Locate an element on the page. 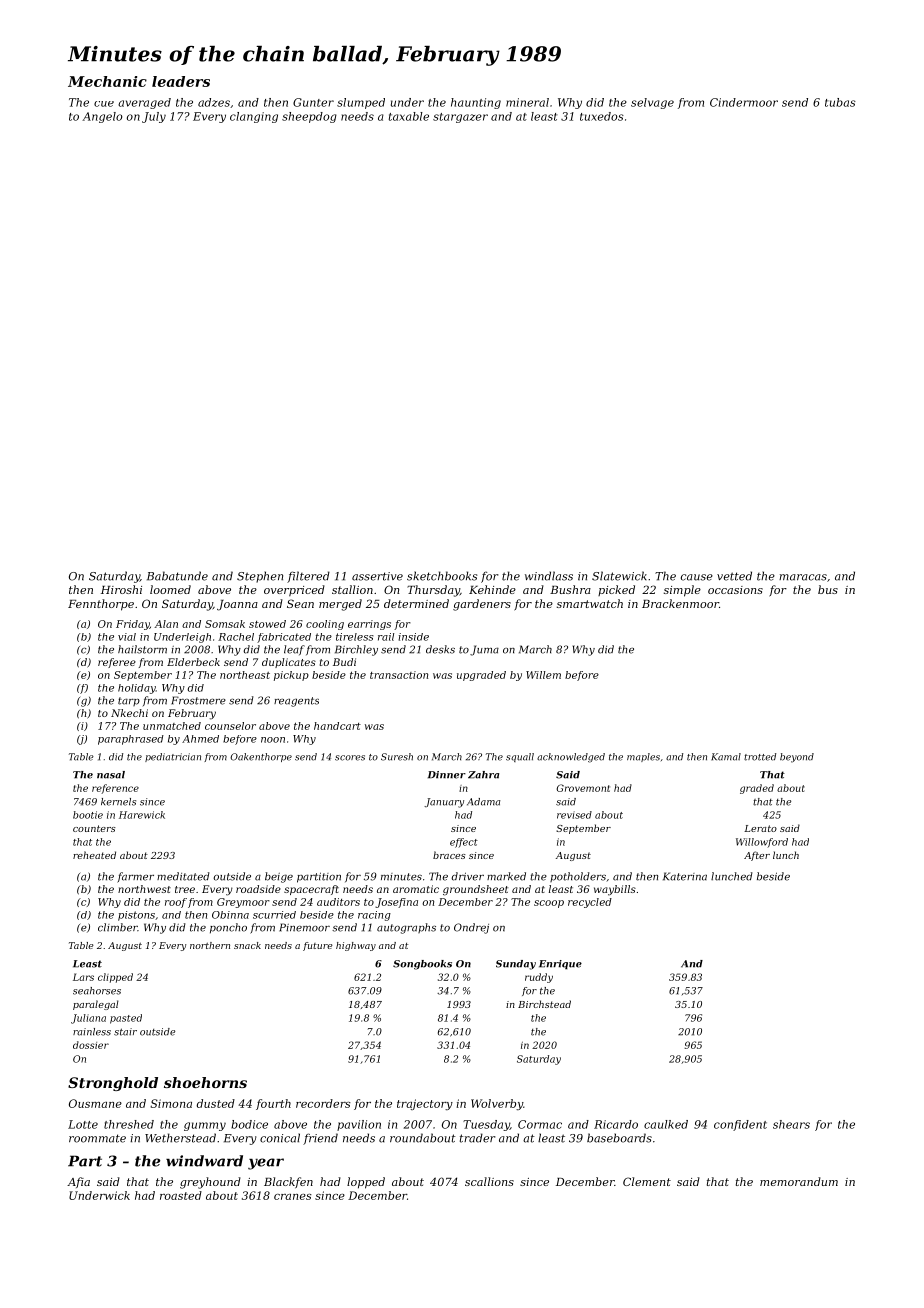 The width and height of the image is (924, 1308). Babatunde is located at coordinates (177, 576).
